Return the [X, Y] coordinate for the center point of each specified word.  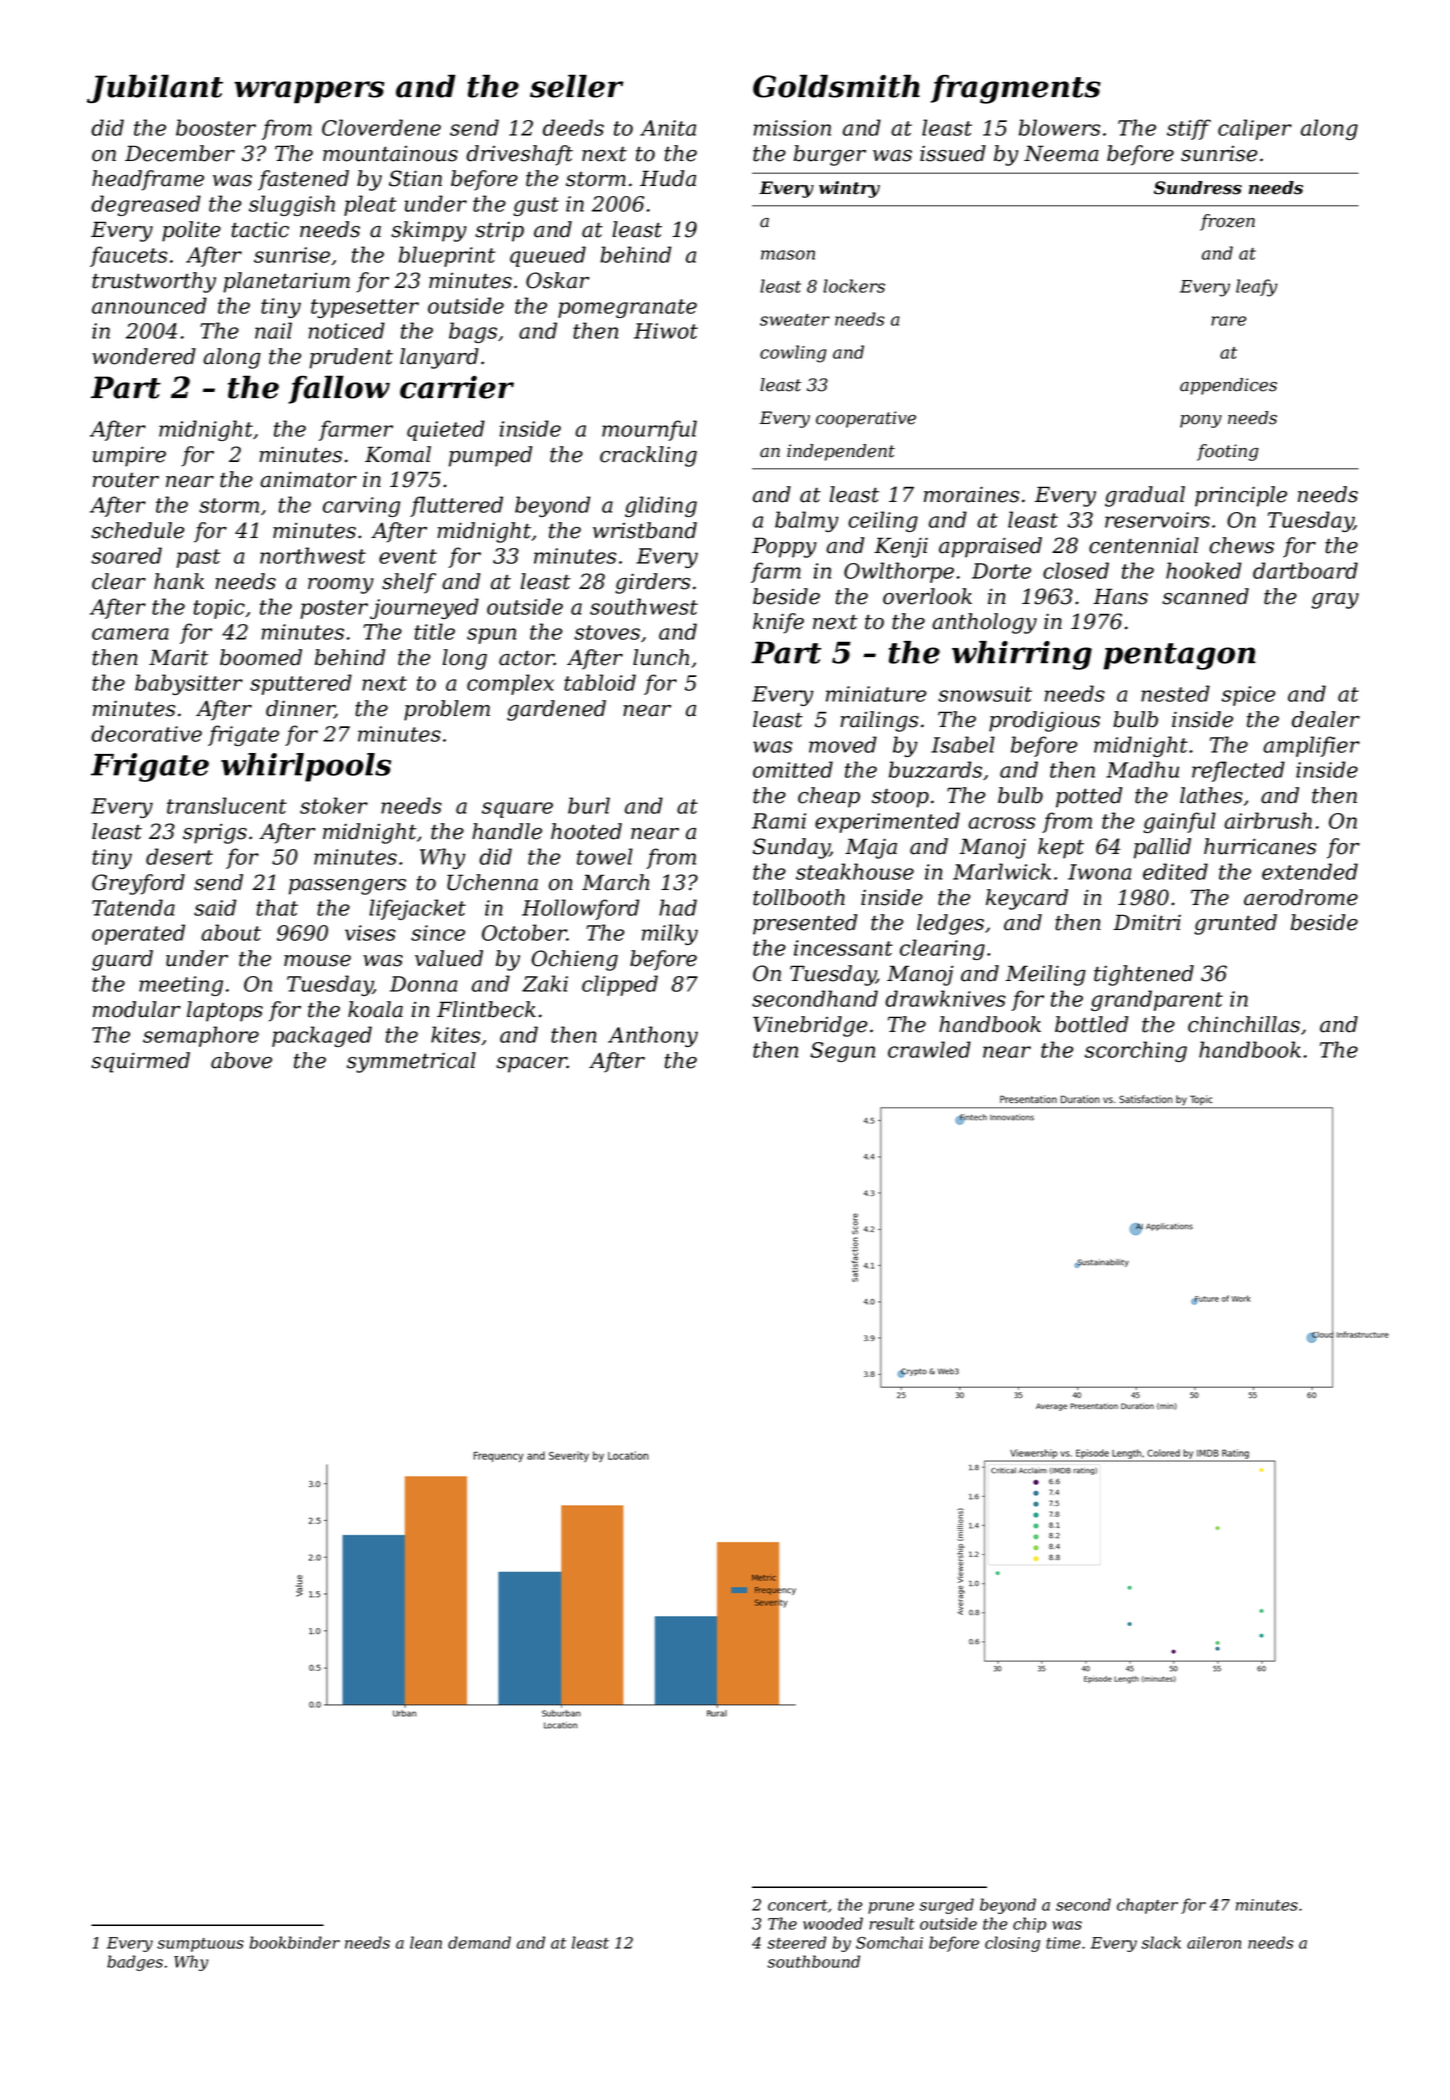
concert [798, 1905]
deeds [573, 127]
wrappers [309, 92]
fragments [1016, 89]
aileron [1214, 1942]
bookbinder [295, 1942]
